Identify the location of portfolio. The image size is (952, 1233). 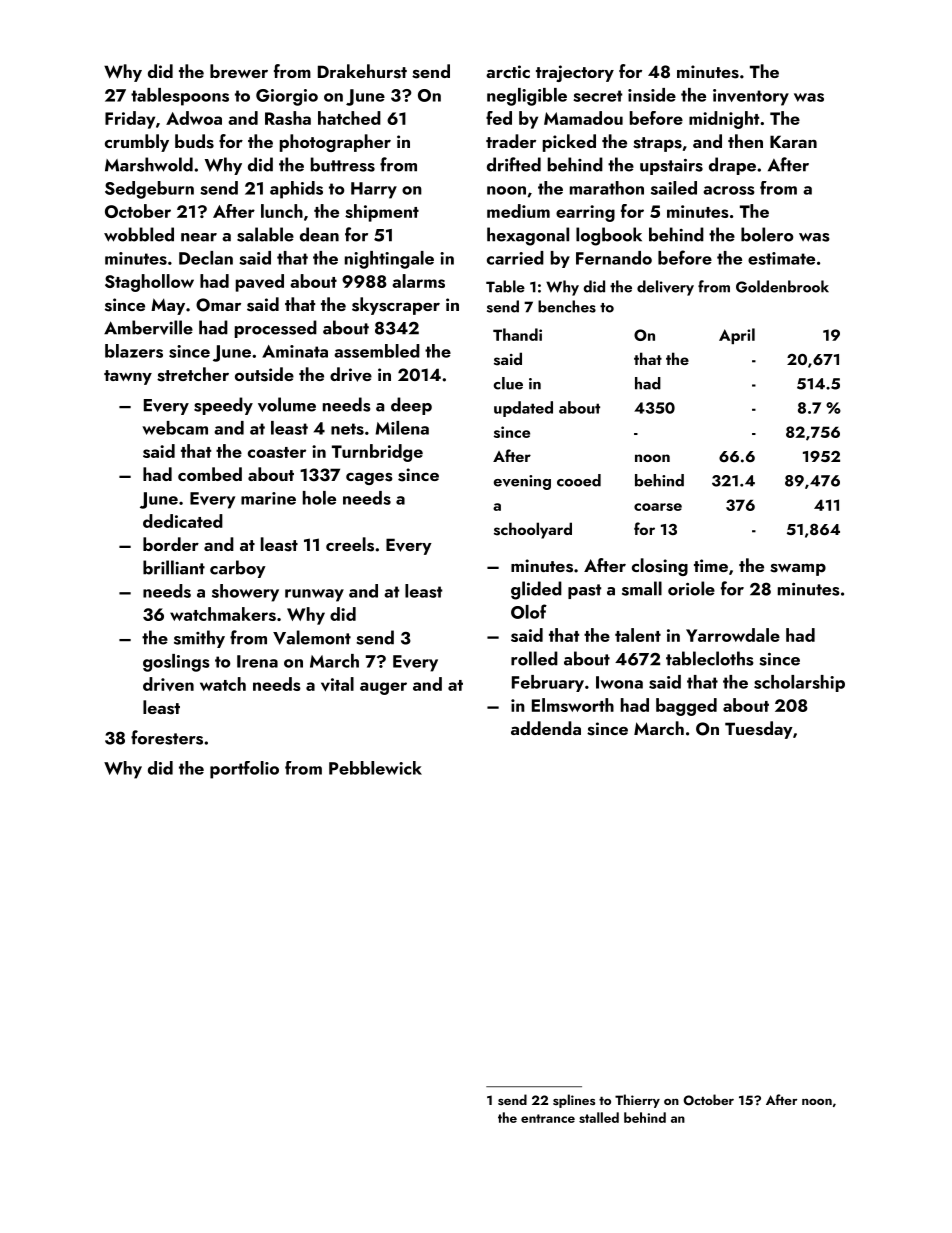
(244, 770).
